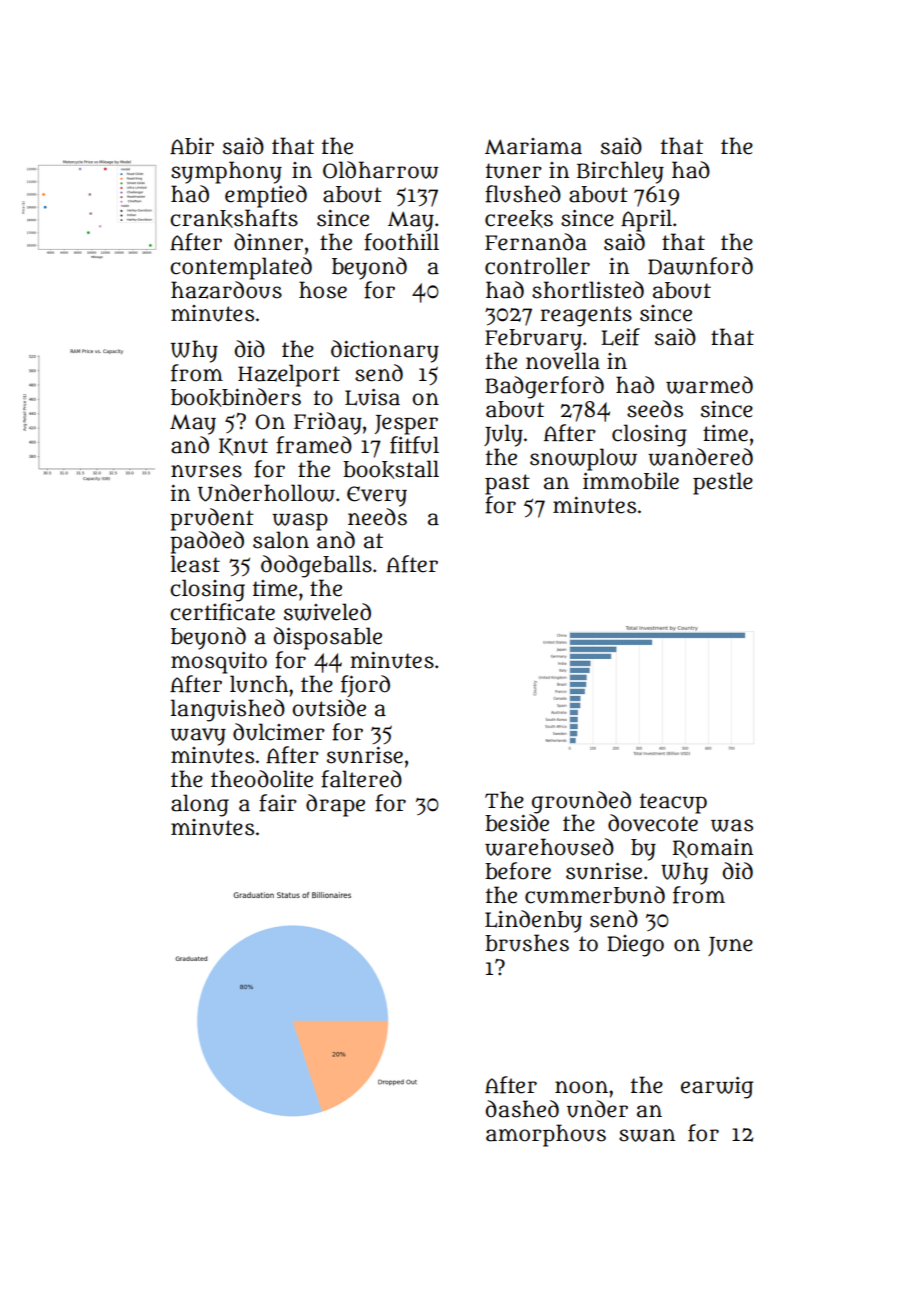 The height and width of the image is (1311, 924). What do you see at coordinates (544, 387) in the image?
I see `Badgerford` at bounding box center [544, 387].
